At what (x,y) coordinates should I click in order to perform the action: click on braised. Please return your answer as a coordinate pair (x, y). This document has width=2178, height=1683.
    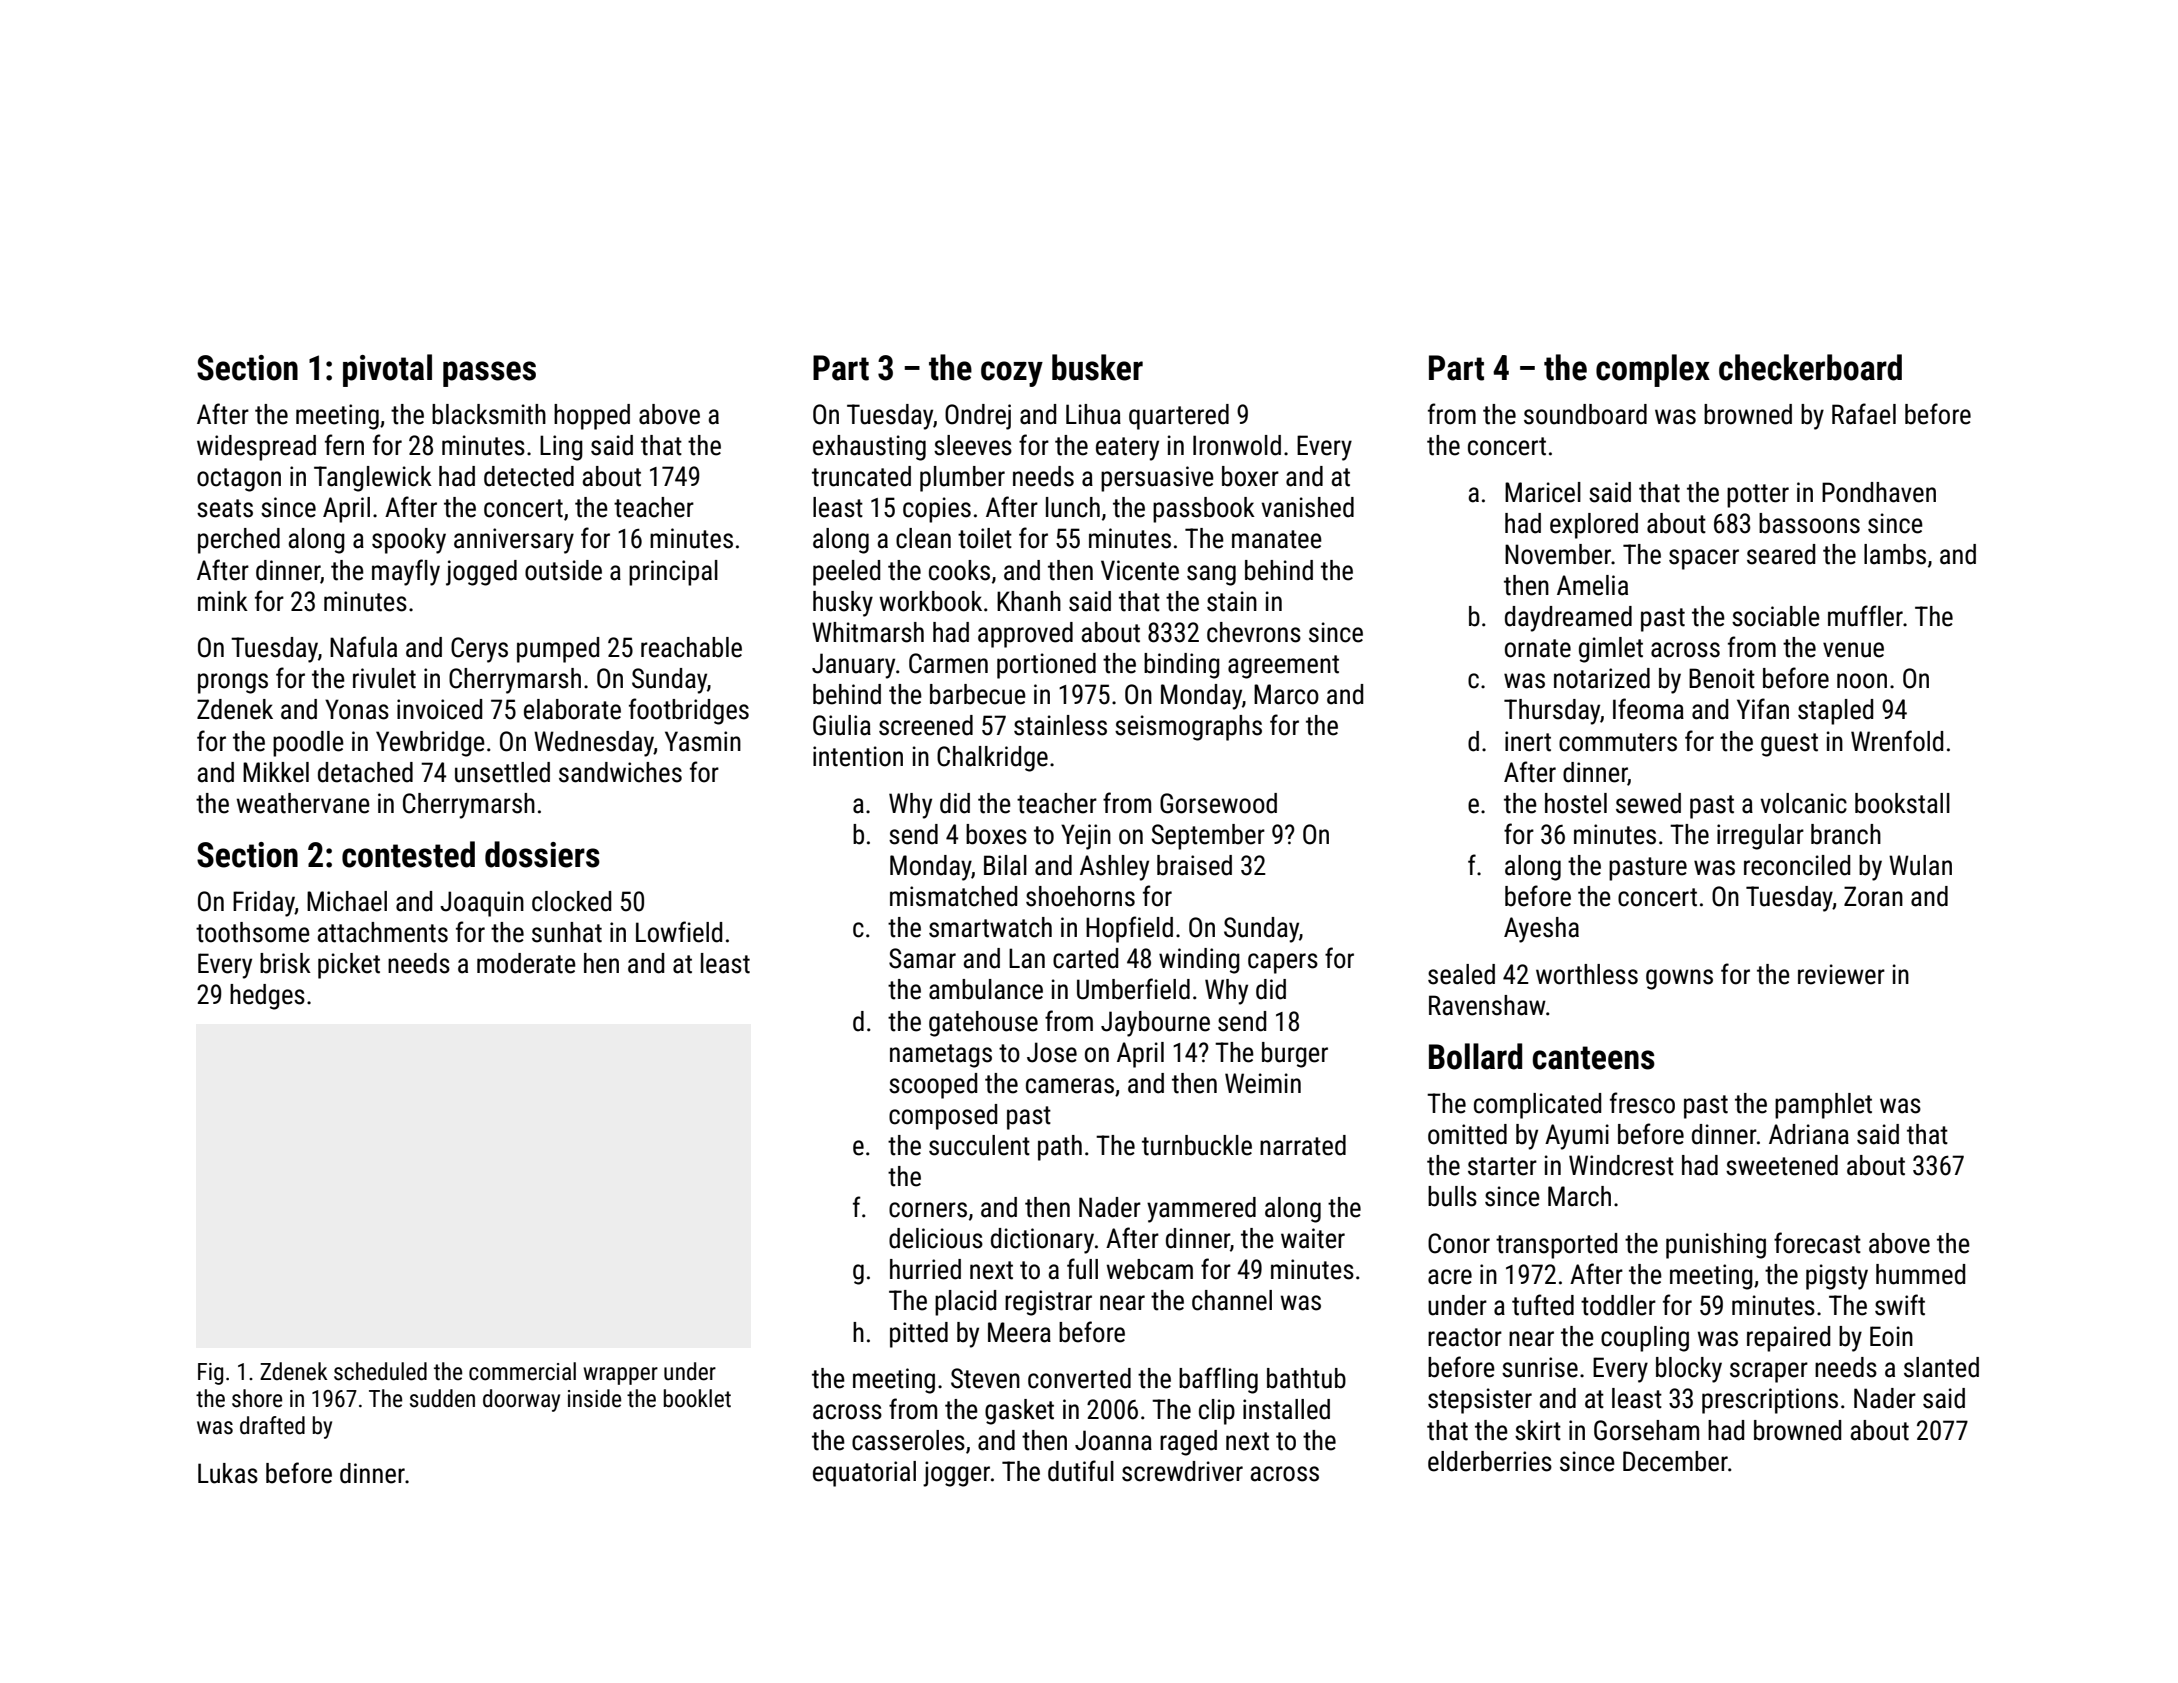
    Looking at the image, I should click on (1194, 865).
